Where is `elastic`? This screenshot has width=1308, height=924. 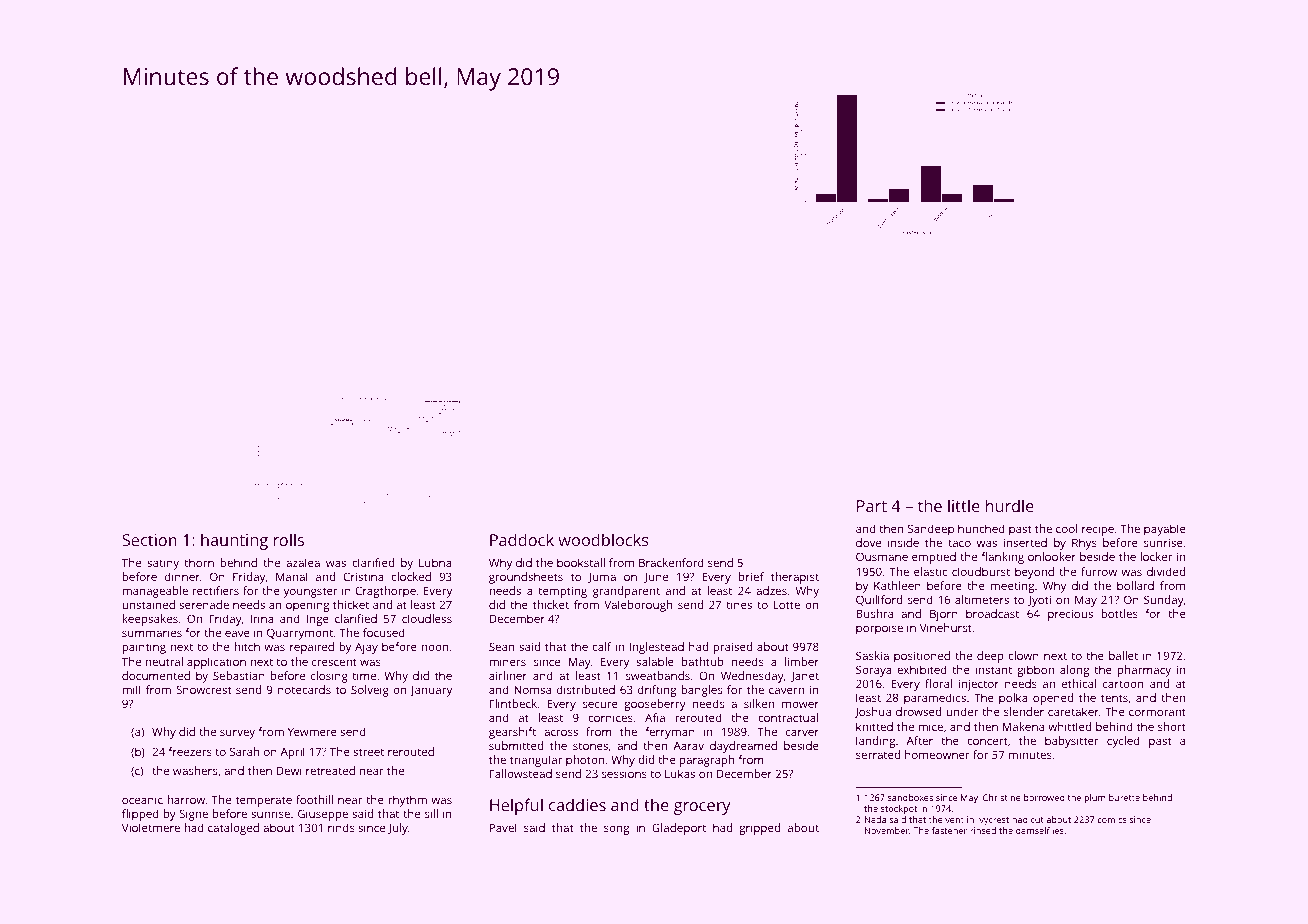
elastic is located at coordinates (930, 571).
